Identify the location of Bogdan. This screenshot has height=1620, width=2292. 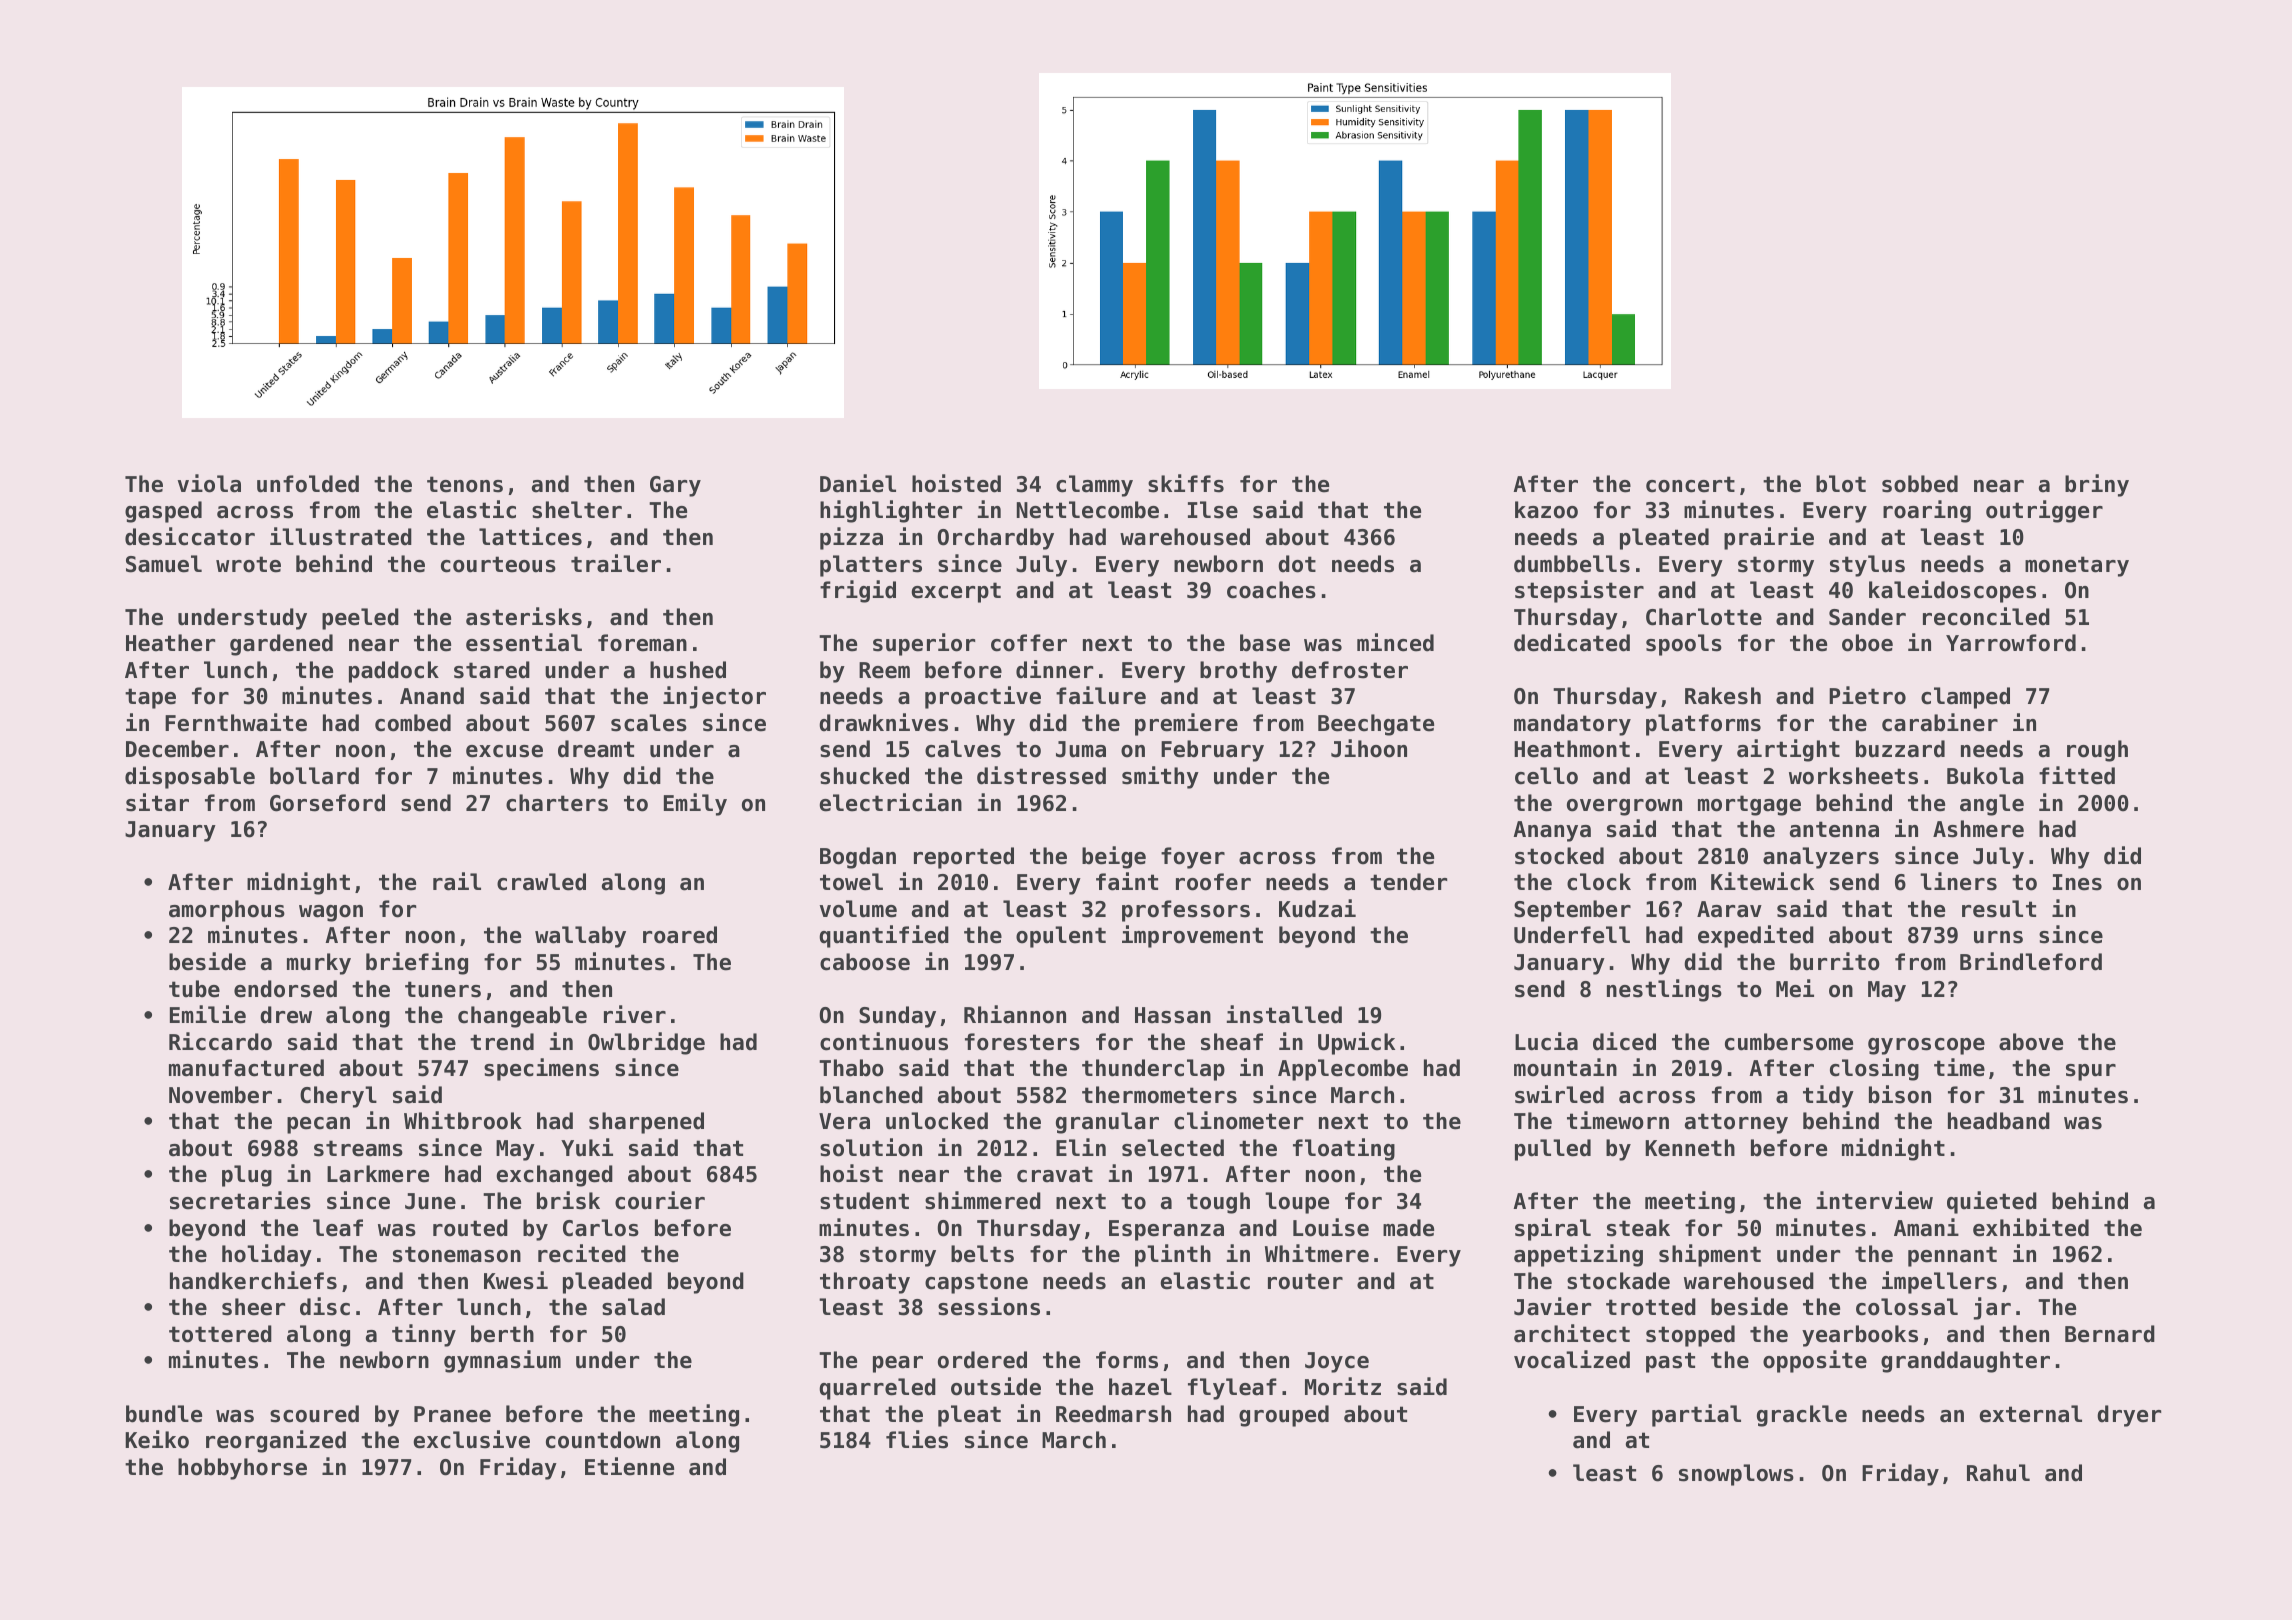
(858, 858).
